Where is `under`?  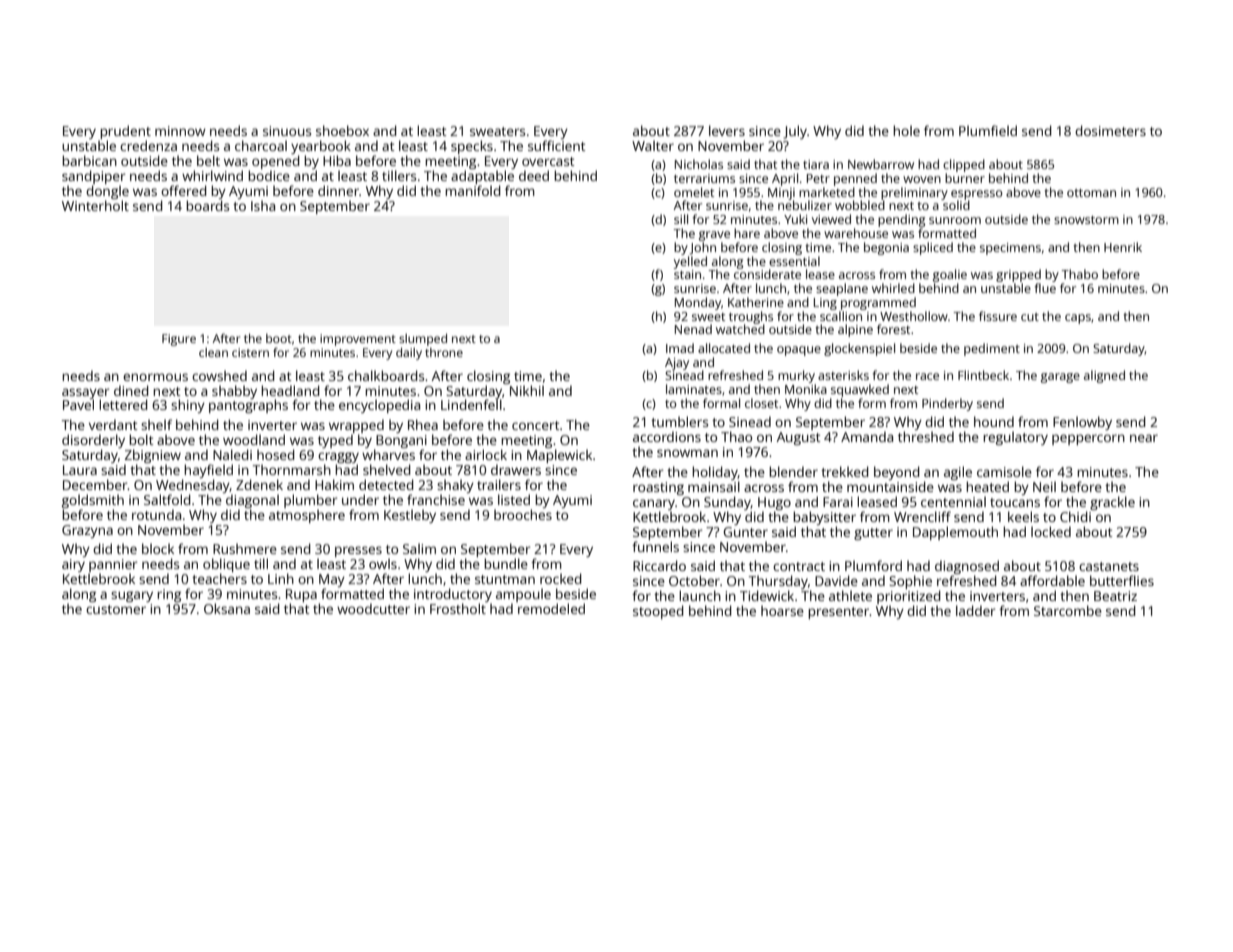
under is located at coordinates (360, 499).
